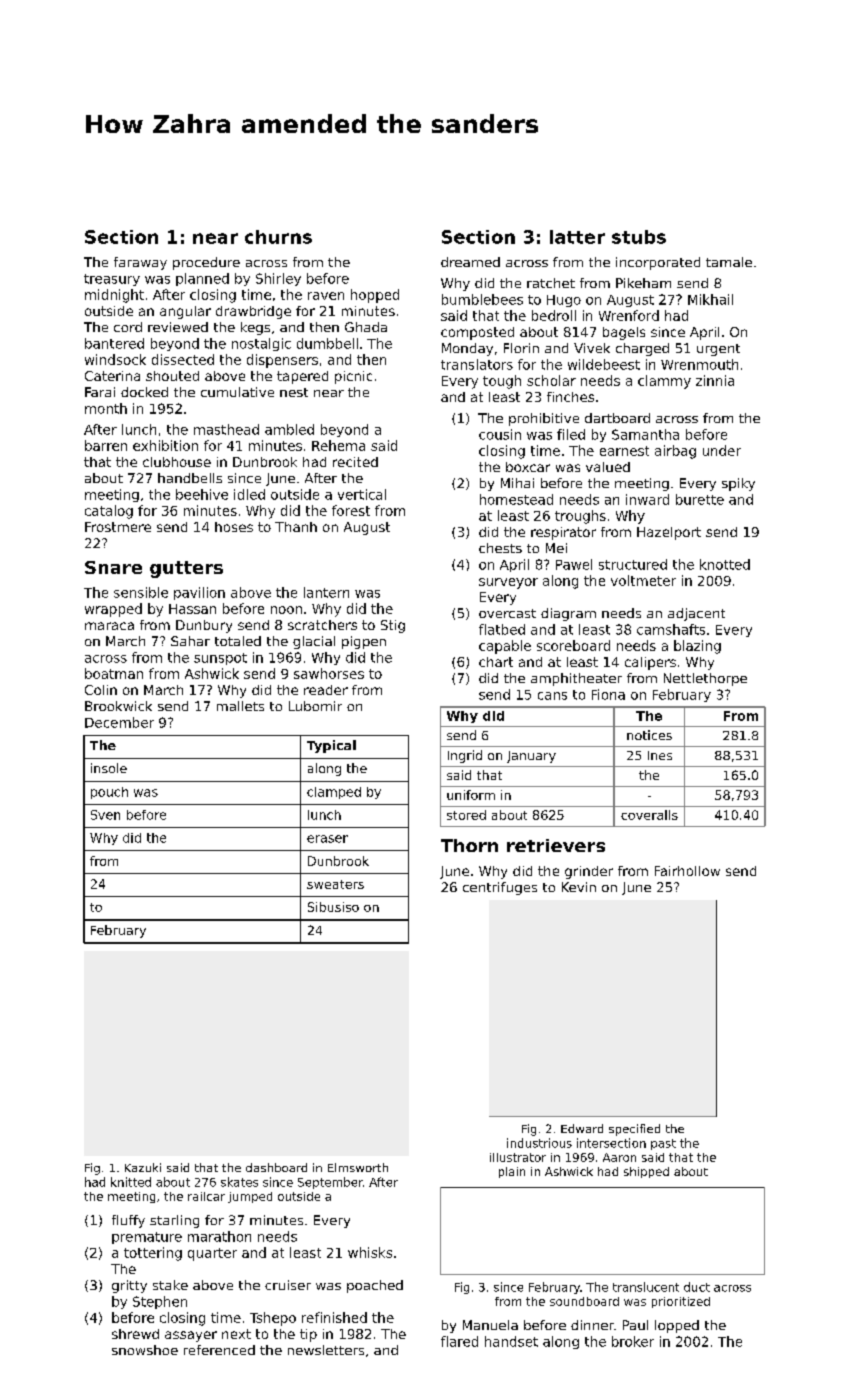 This image has width=849, height=1400. I want to click on snowshoe, so click(145, 1350).
